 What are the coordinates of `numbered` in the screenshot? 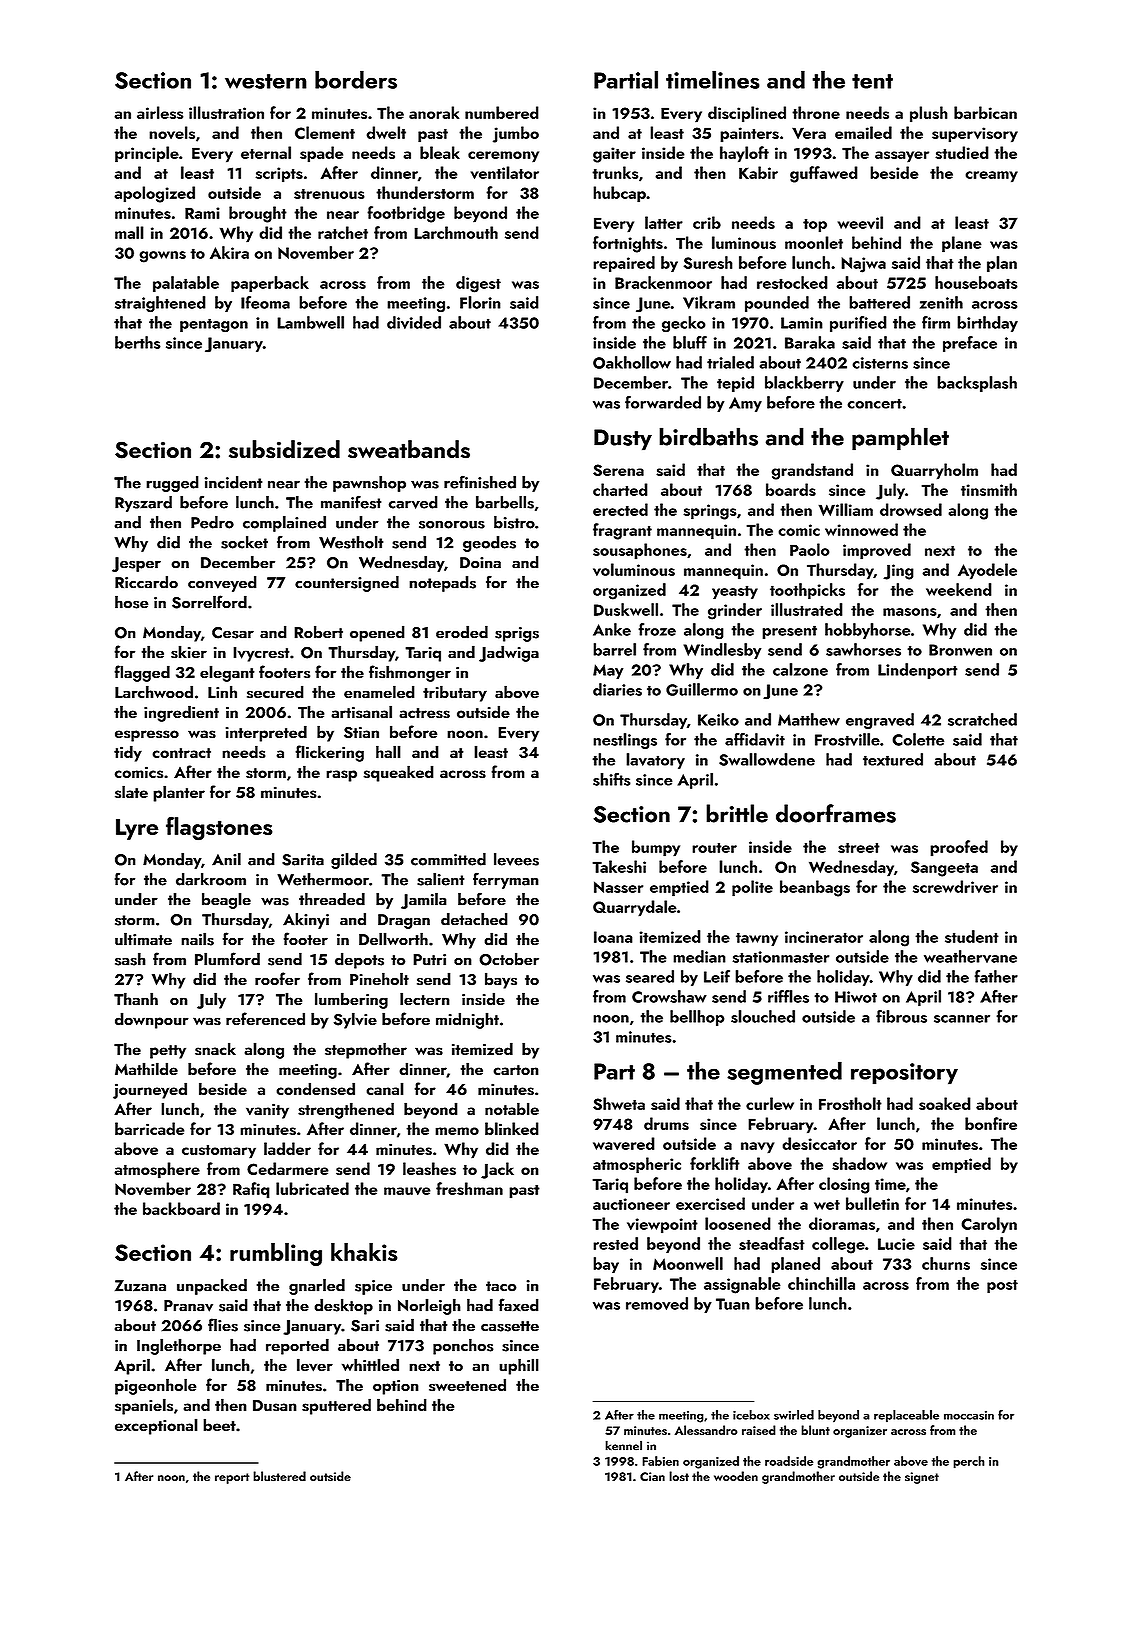 It's located at (502, 112).
